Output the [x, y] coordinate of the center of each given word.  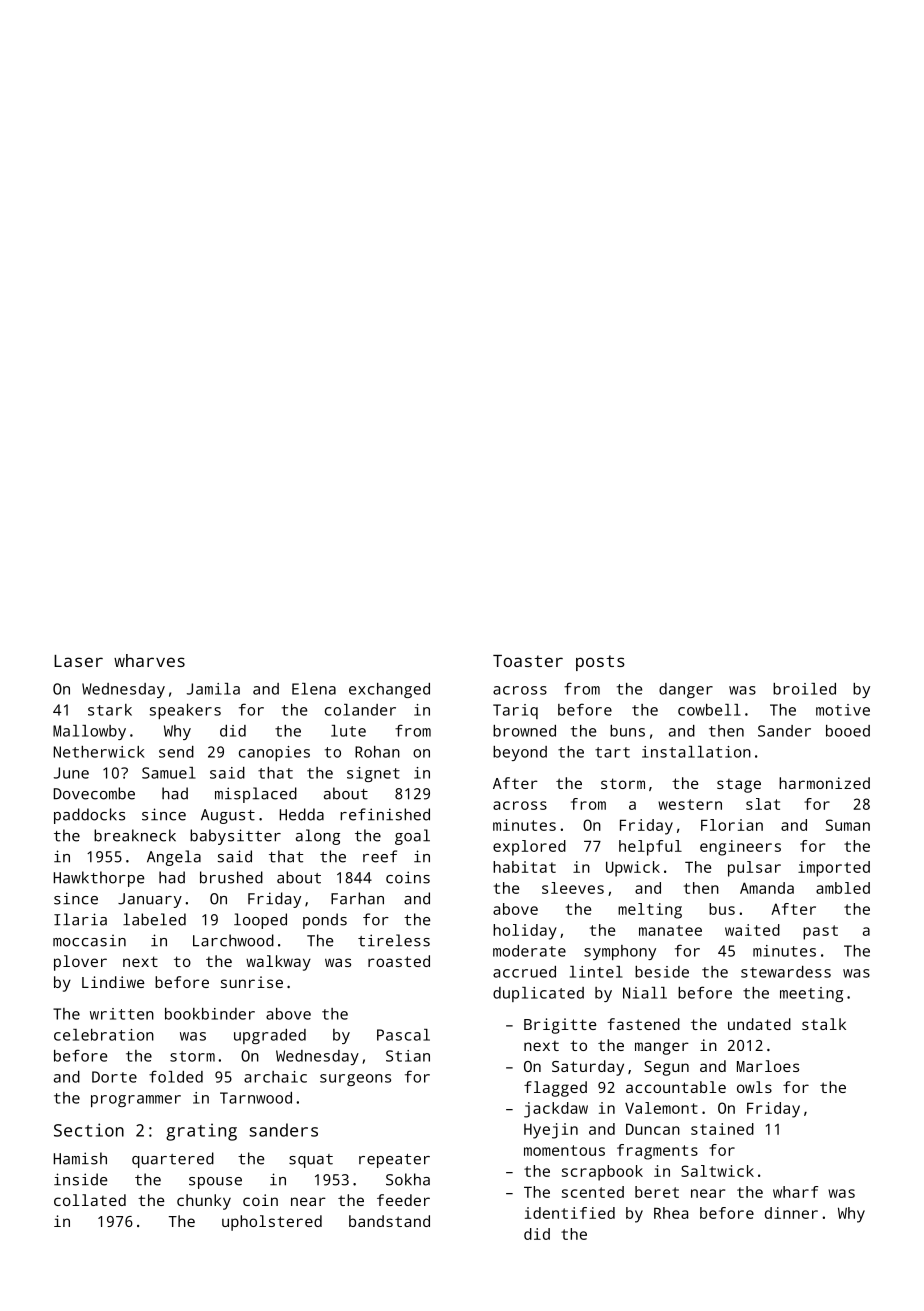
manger [662, 1048]
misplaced [256, 795]
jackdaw [556, 1110]
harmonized [824, 783]
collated [90, 1200]
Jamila [213, 689]
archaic [275, 1077]
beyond [520, 753]
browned [524, 731]
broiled [804, 689]
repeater [394, 1161]
